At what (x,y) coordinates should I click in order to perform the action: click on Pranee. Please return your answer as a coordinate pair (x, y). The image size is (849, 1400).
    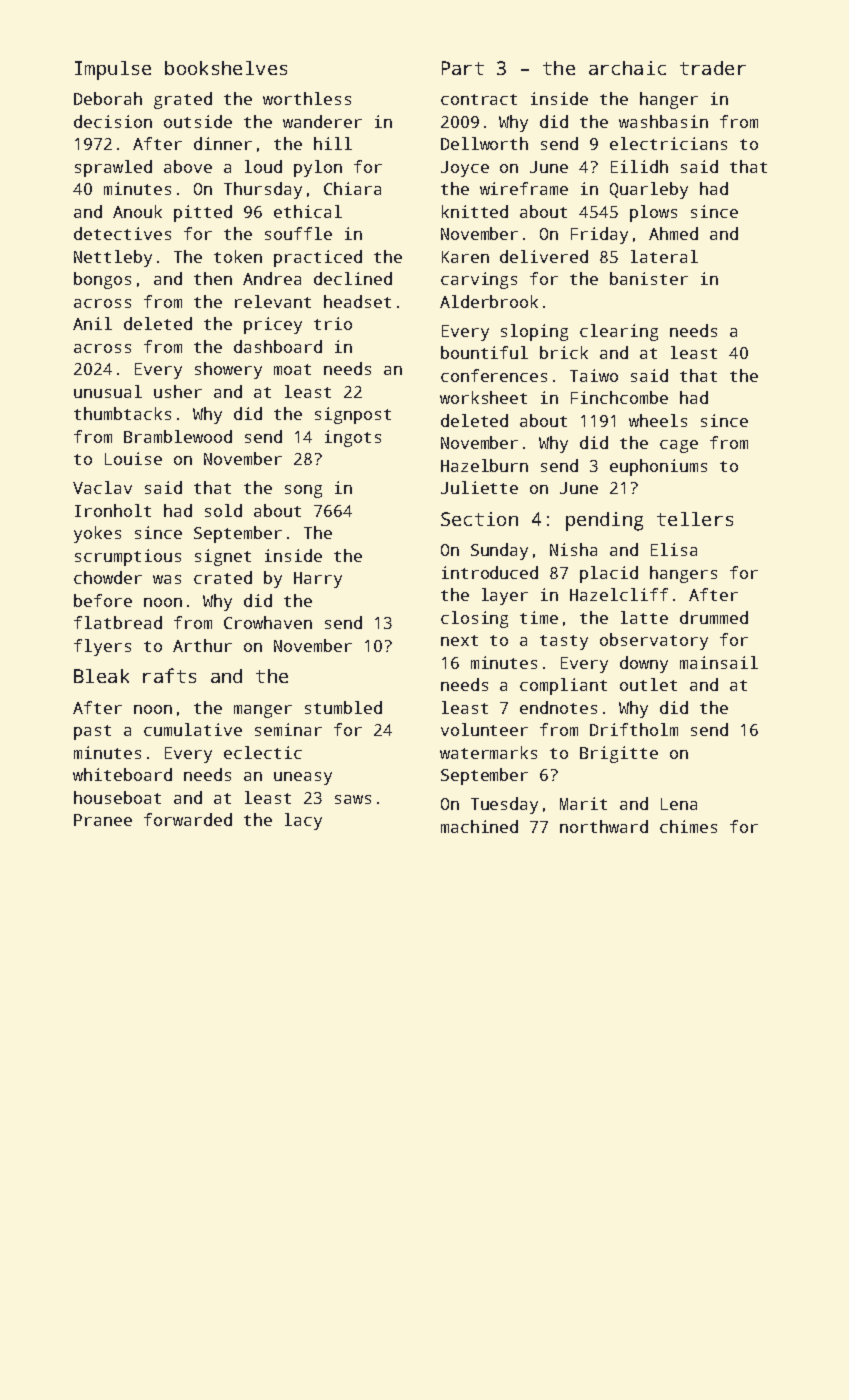
    Looking at the image, I should click on (103, 820).
